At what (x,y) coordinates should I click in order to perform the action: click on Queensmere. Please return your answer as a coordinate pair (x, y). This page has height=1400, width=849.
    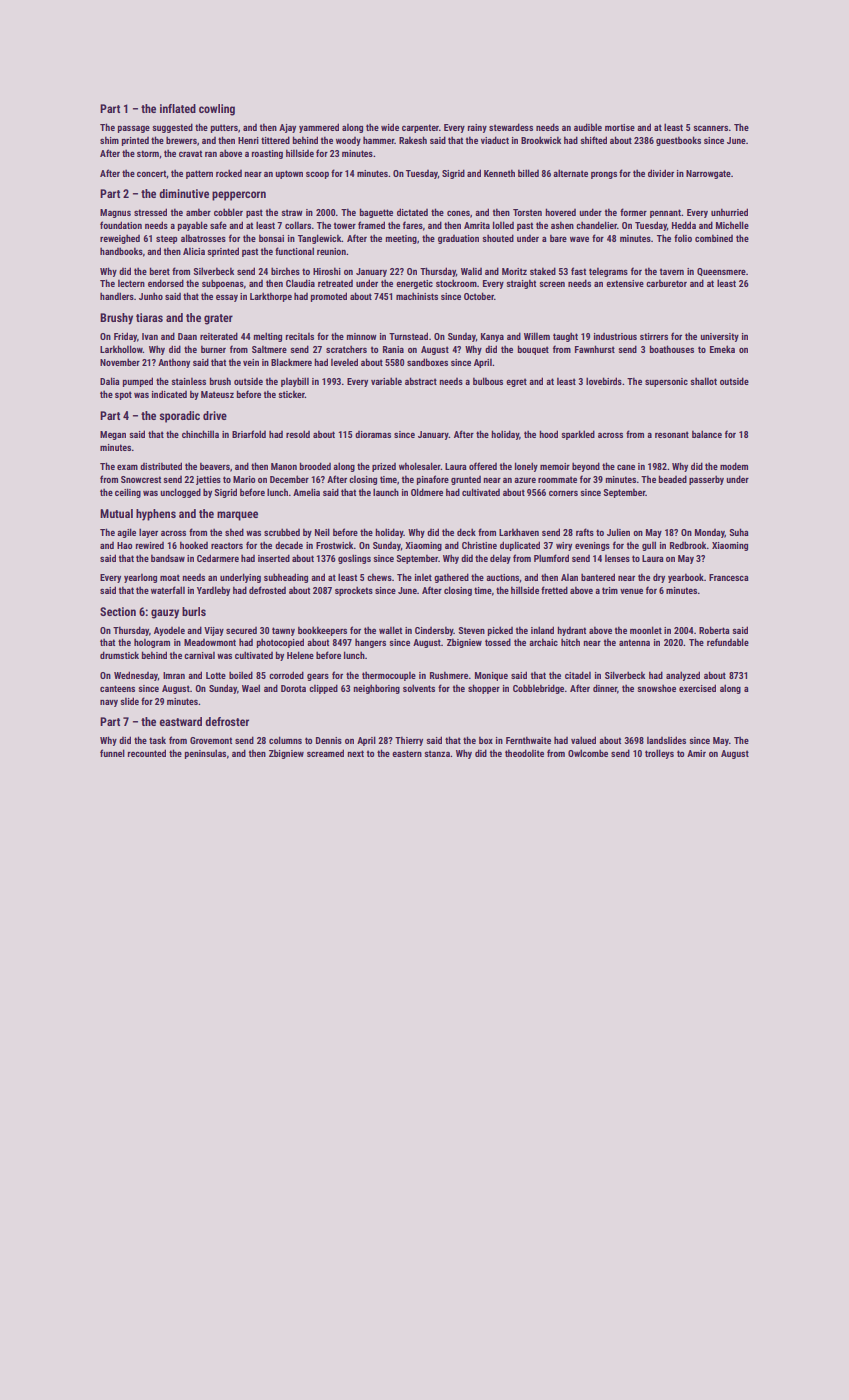
    Looking at the image, I should click on (721, 272).
